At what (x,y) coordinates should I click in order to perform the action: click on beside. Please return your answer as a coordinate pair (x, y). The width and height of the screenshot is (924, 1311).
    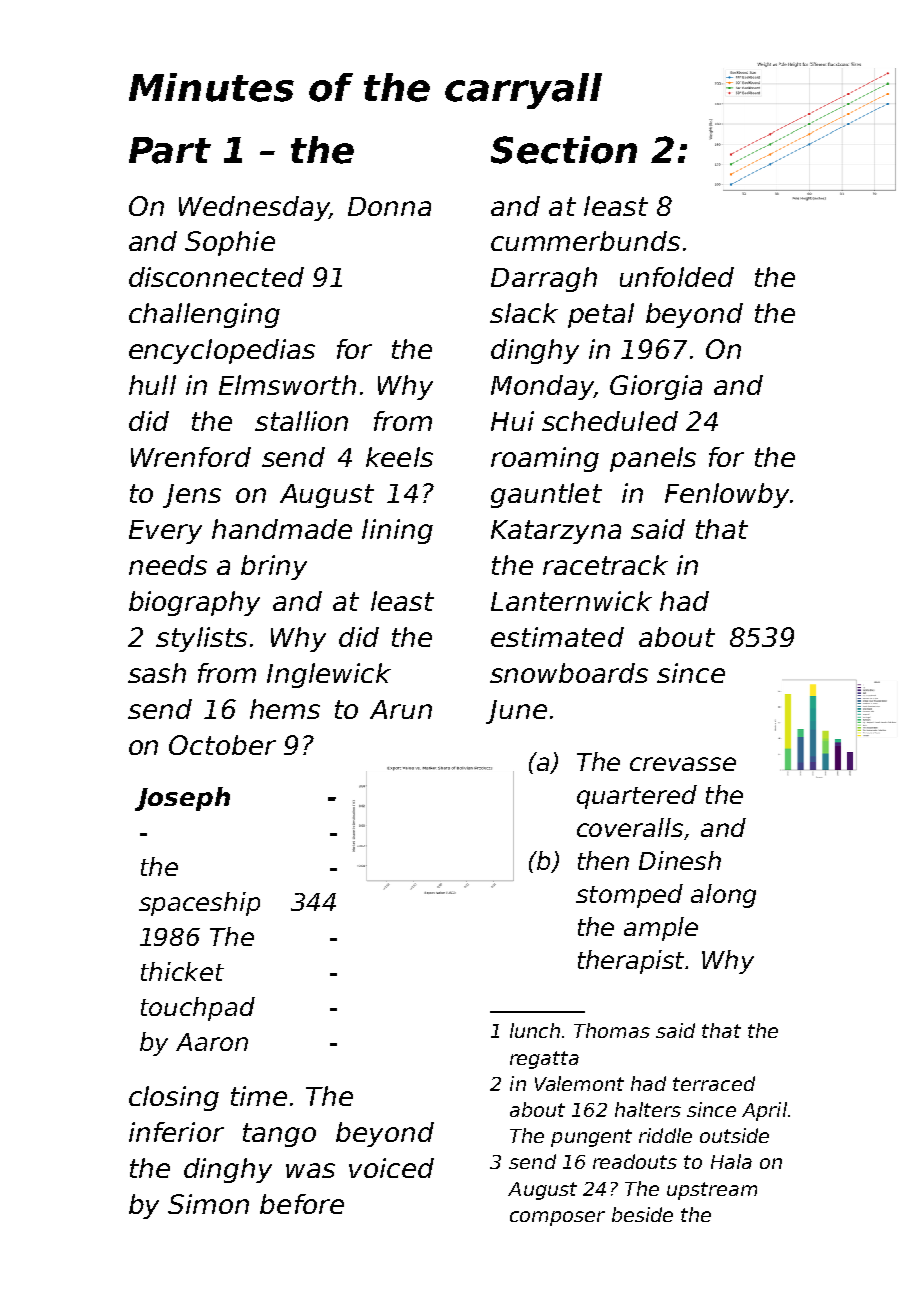
    Looking at the image, I should click on (642, 1214).
